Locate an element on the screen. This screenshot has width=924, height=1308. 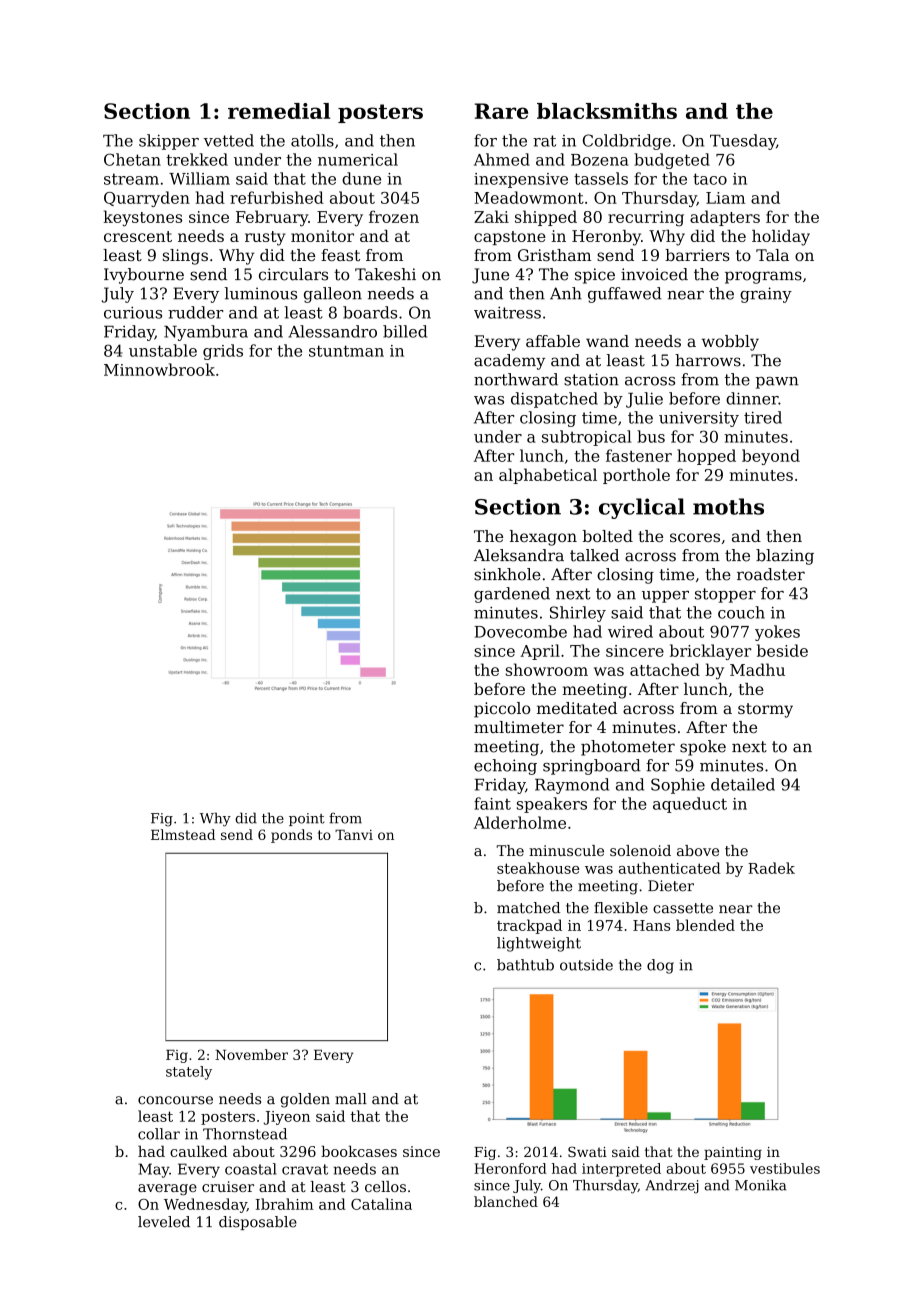
roadster is located at coordinates (771, 574).
